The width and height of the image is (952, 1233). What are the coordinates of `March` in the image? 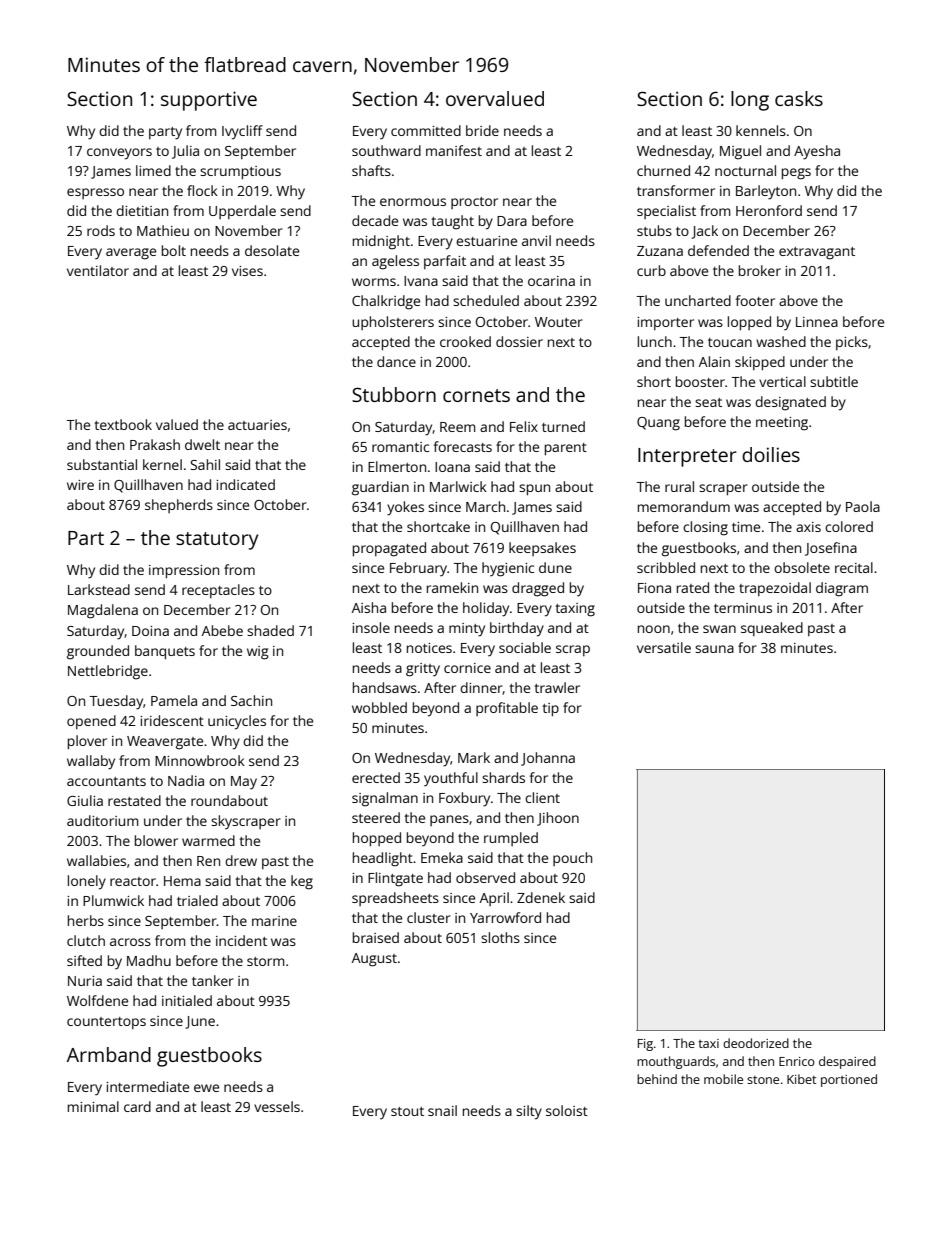 It's located at (485, 506).
